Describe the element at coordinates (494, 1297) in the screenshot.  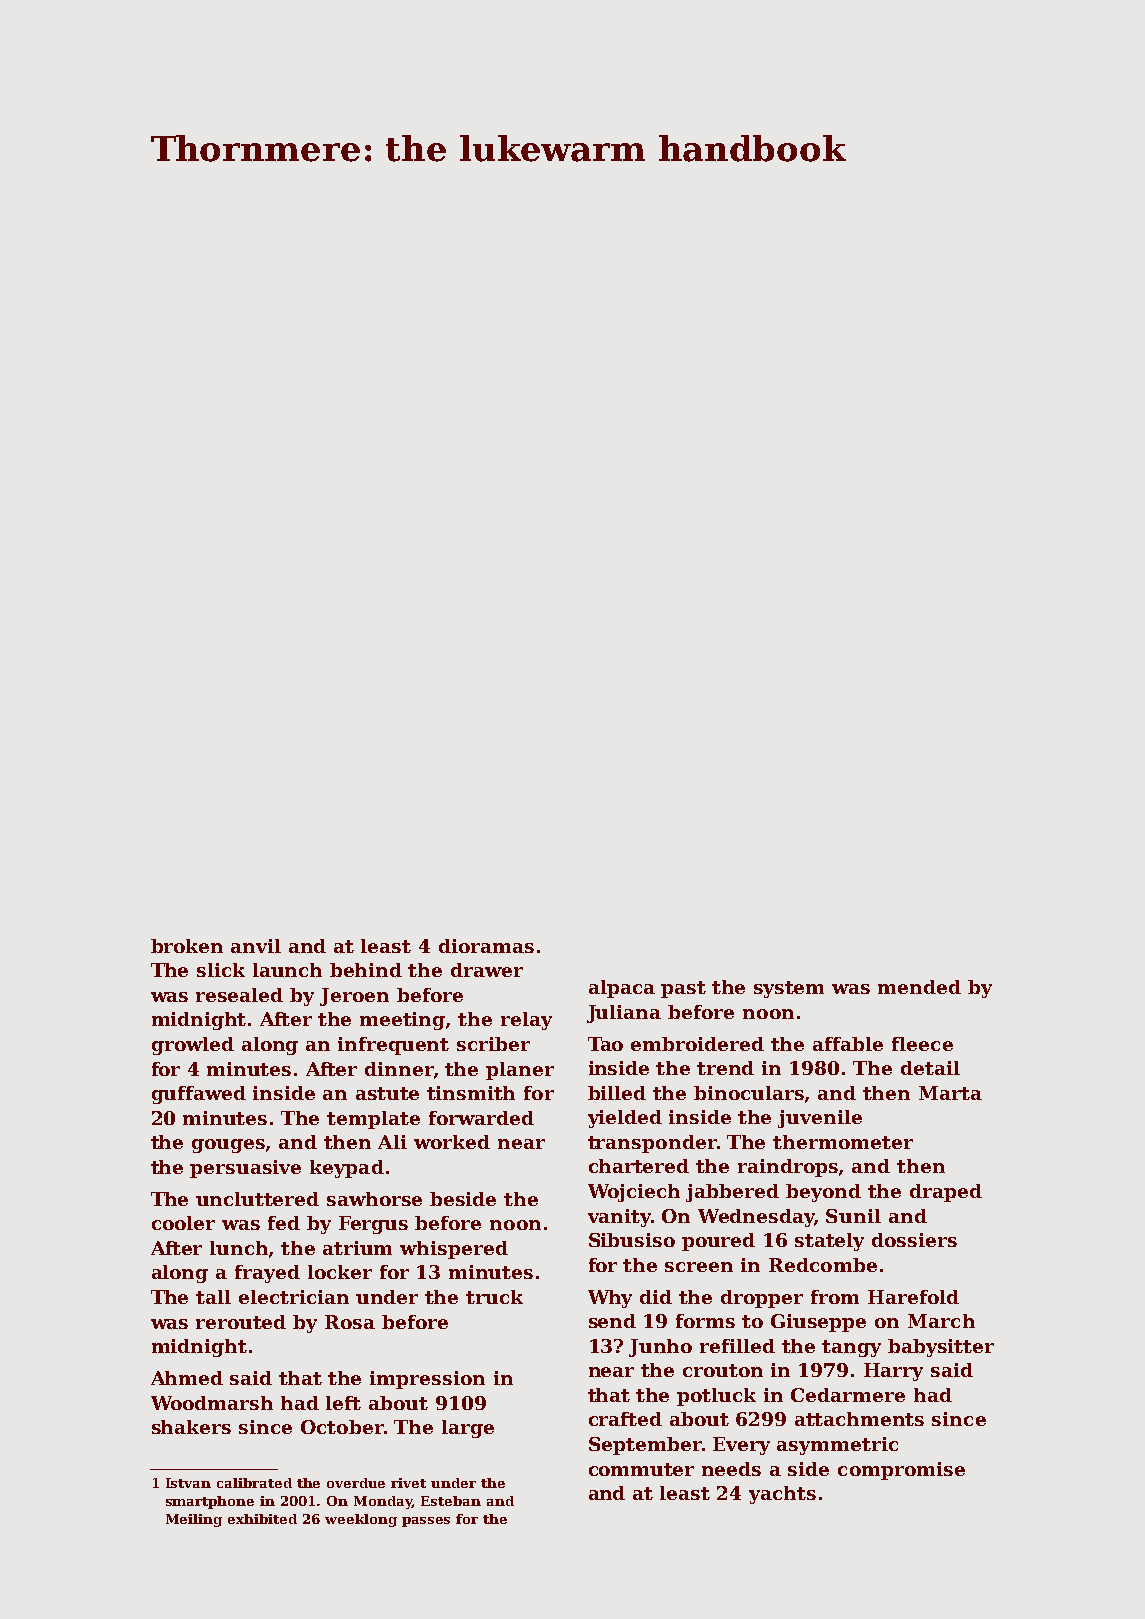
I see `truck` at that location.
